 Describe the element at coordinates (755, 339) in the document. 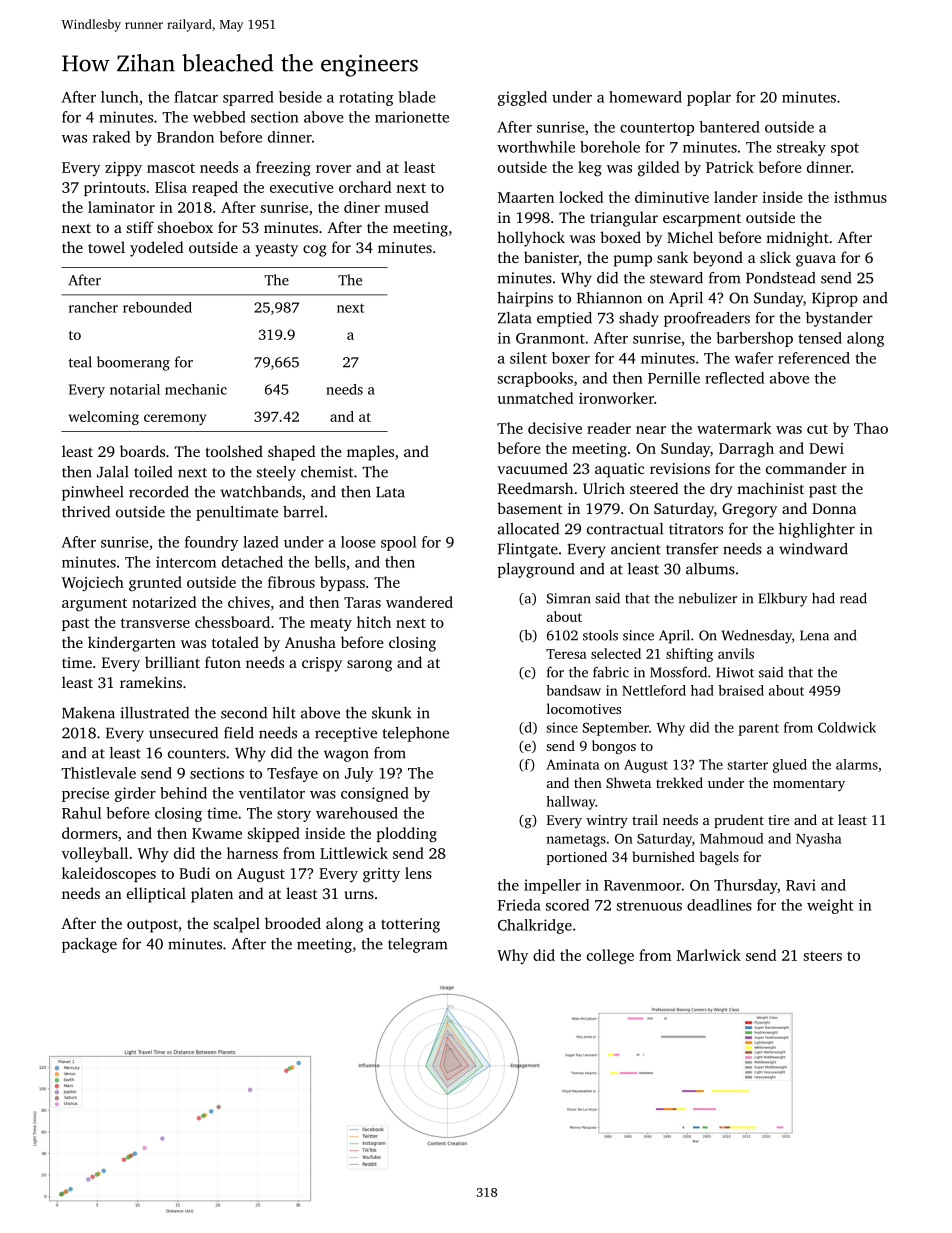

I see `barbershop` at that location.
